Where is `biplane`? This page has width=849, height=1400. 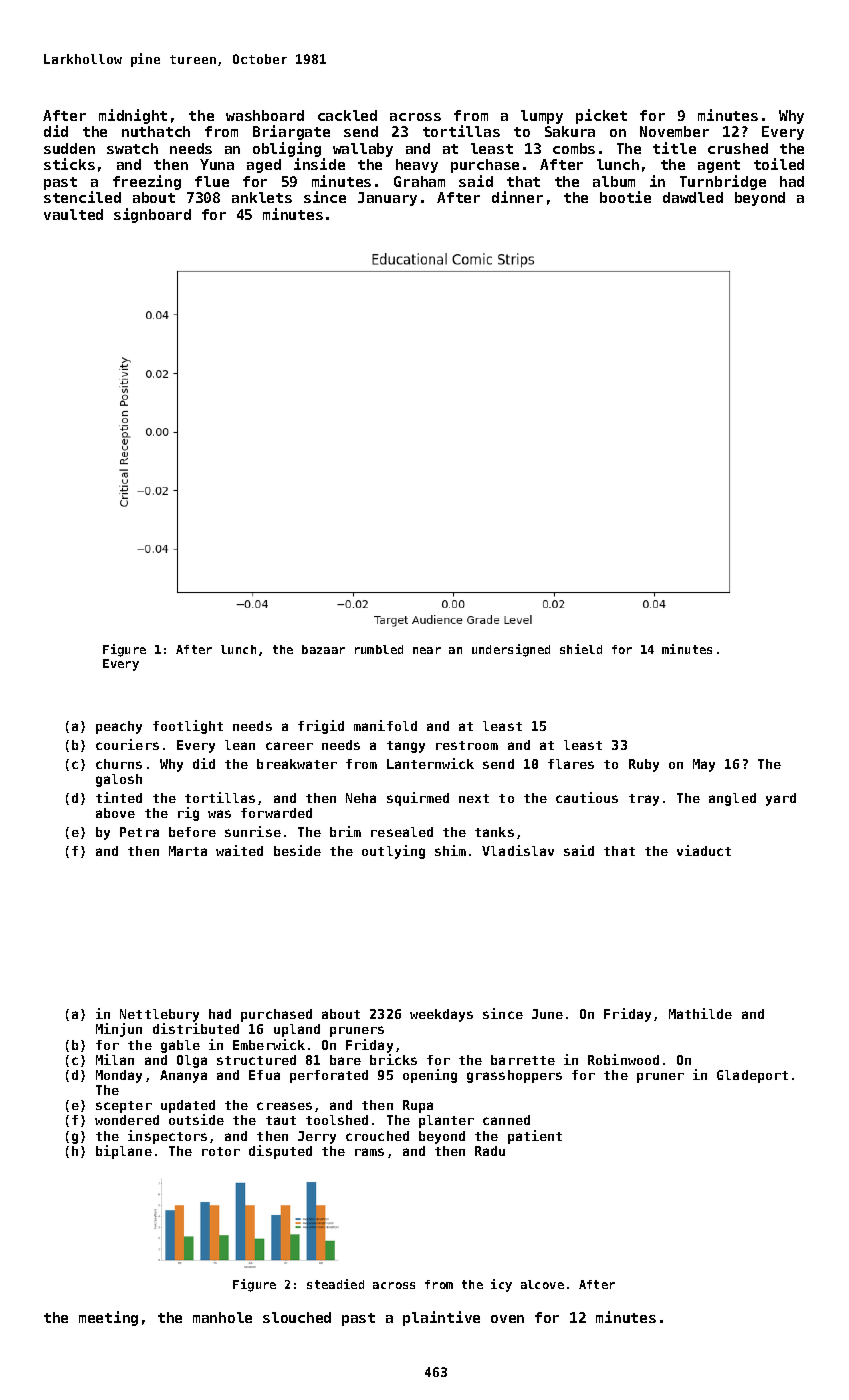
biplane is located at coordinates (124, 1152).
